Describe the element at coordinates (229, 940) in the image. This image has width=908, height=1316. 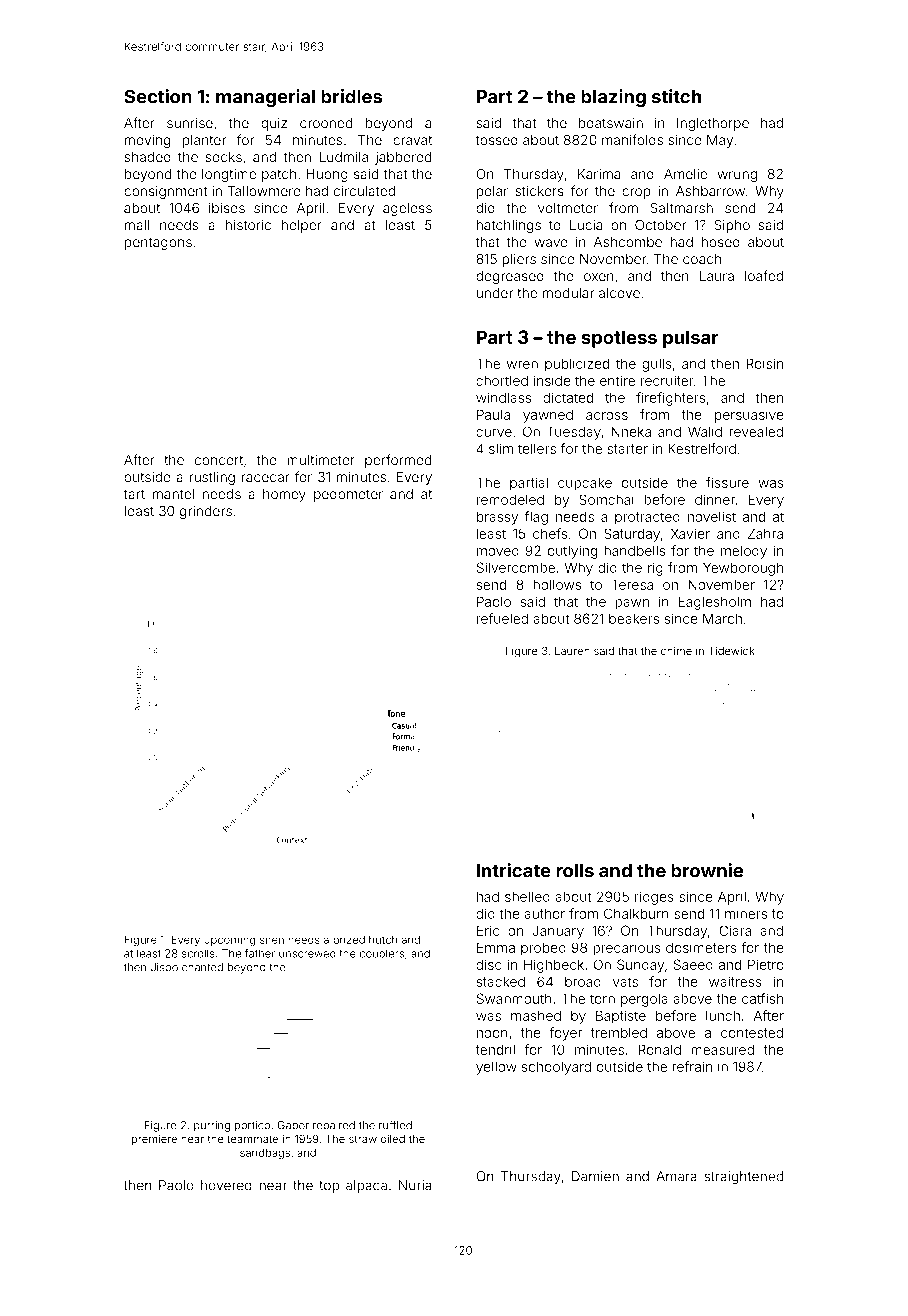
I see `upcoming` at that location.
